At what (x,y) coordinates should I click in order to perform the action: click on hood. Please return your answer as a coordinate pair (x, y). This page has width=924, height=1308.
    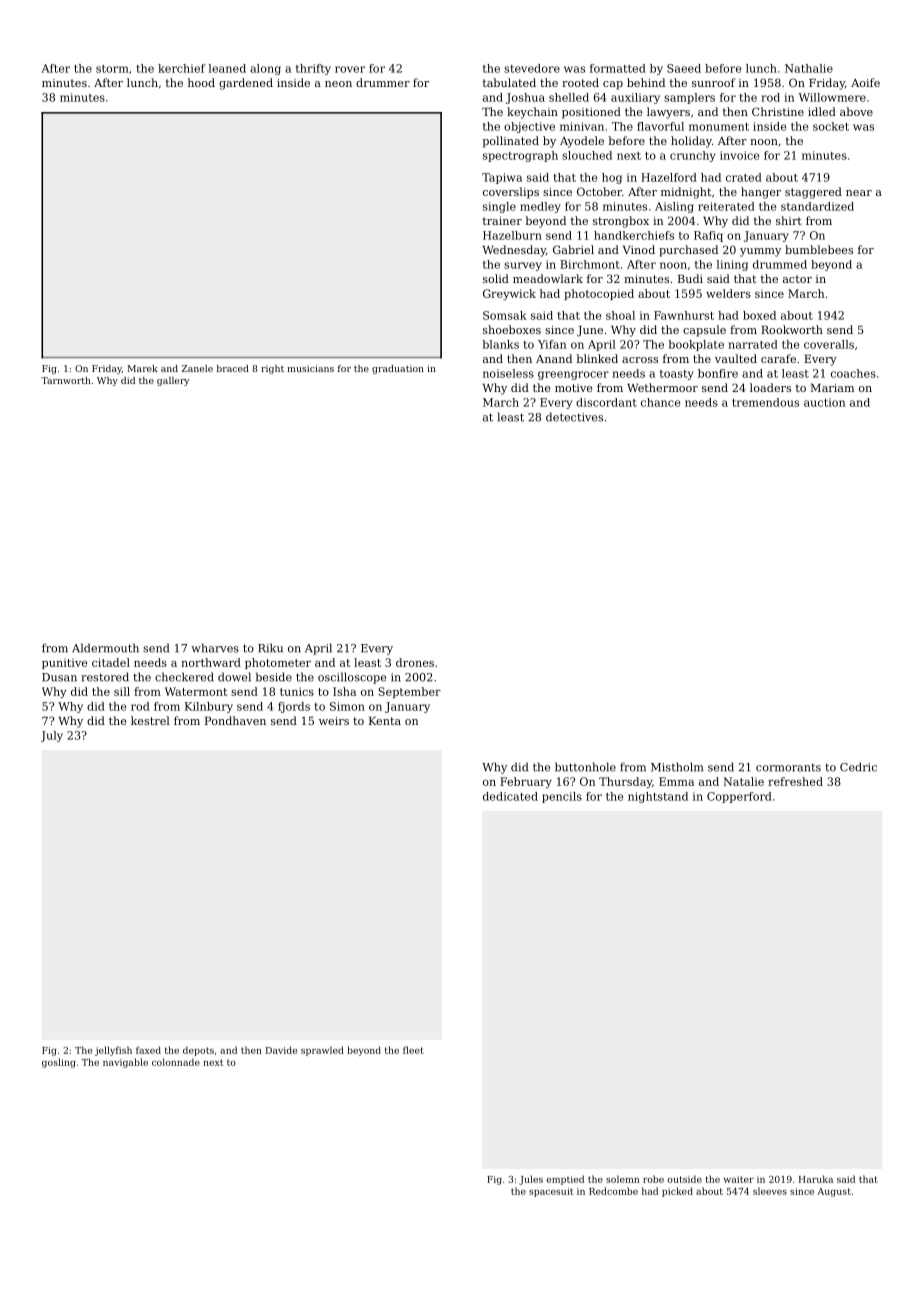
    Looking at the image, I should click on (201, 82).
